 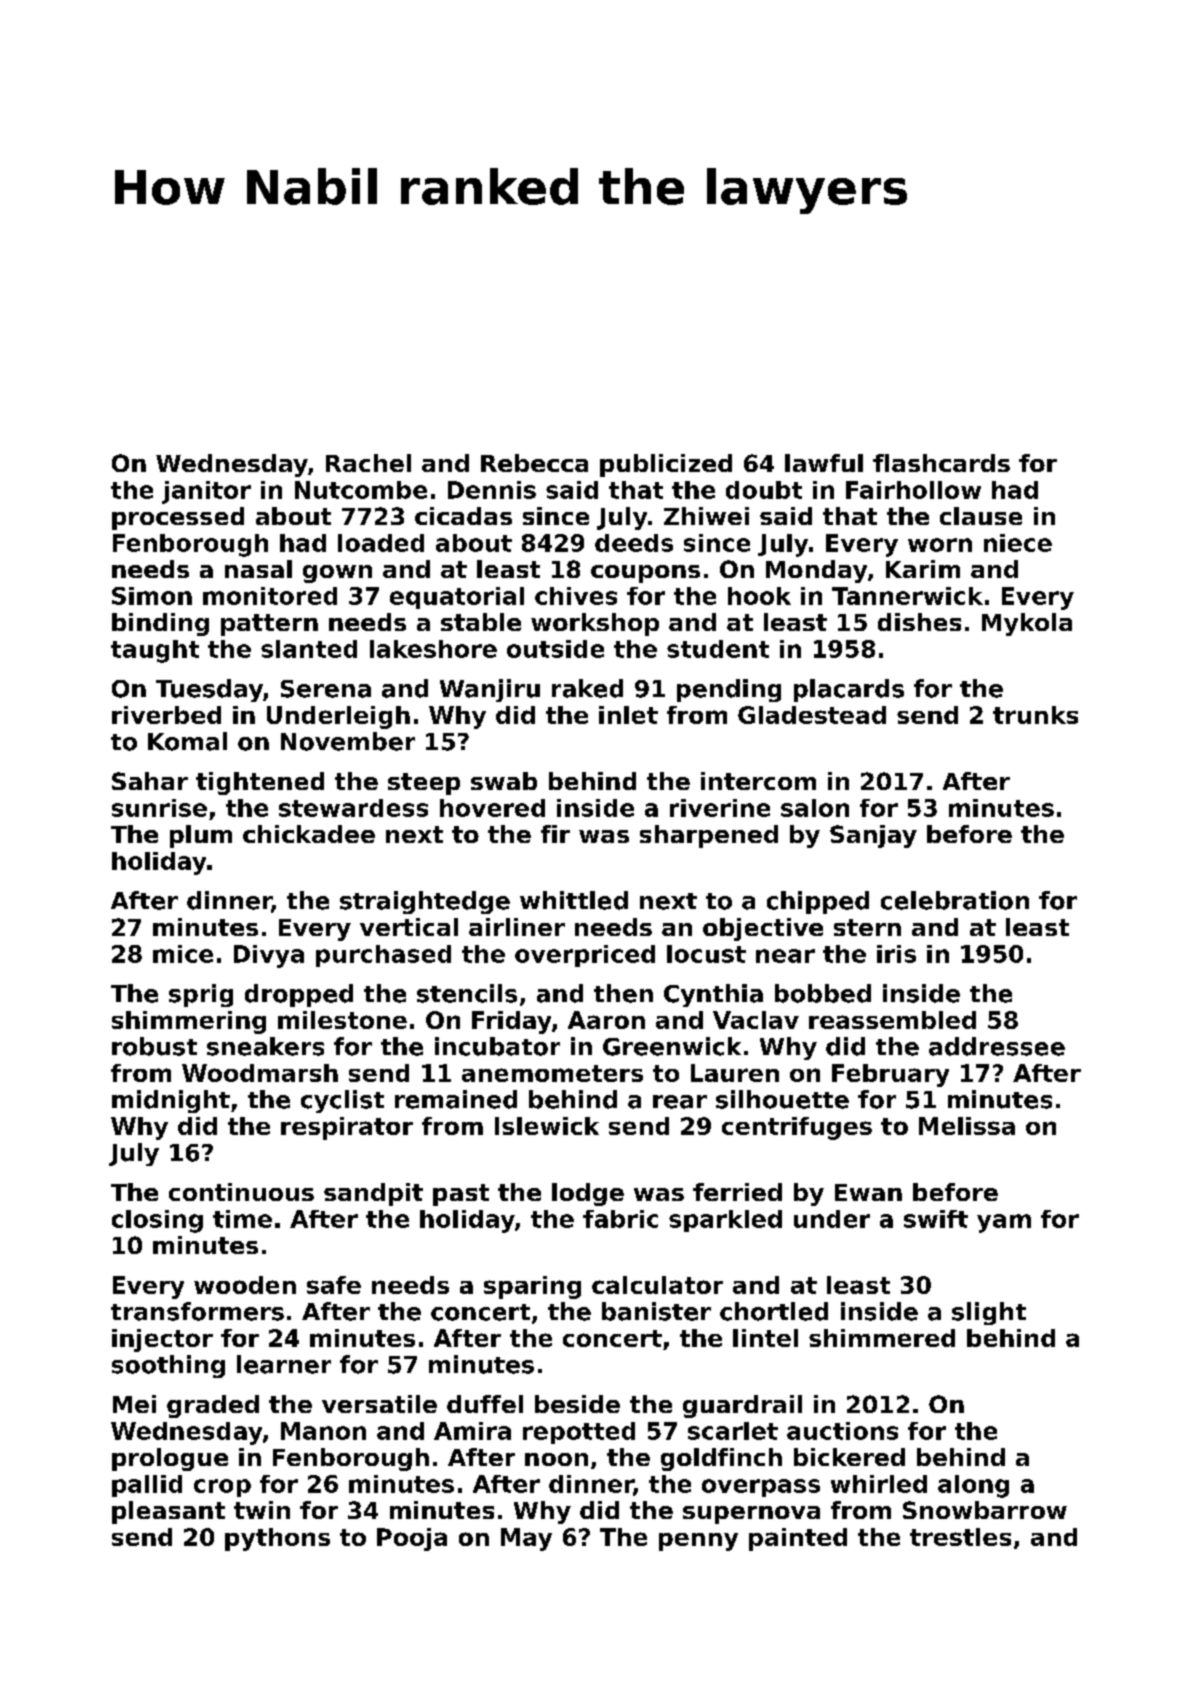 I want to click on Zhiwei, so click(x=706, y=516).
